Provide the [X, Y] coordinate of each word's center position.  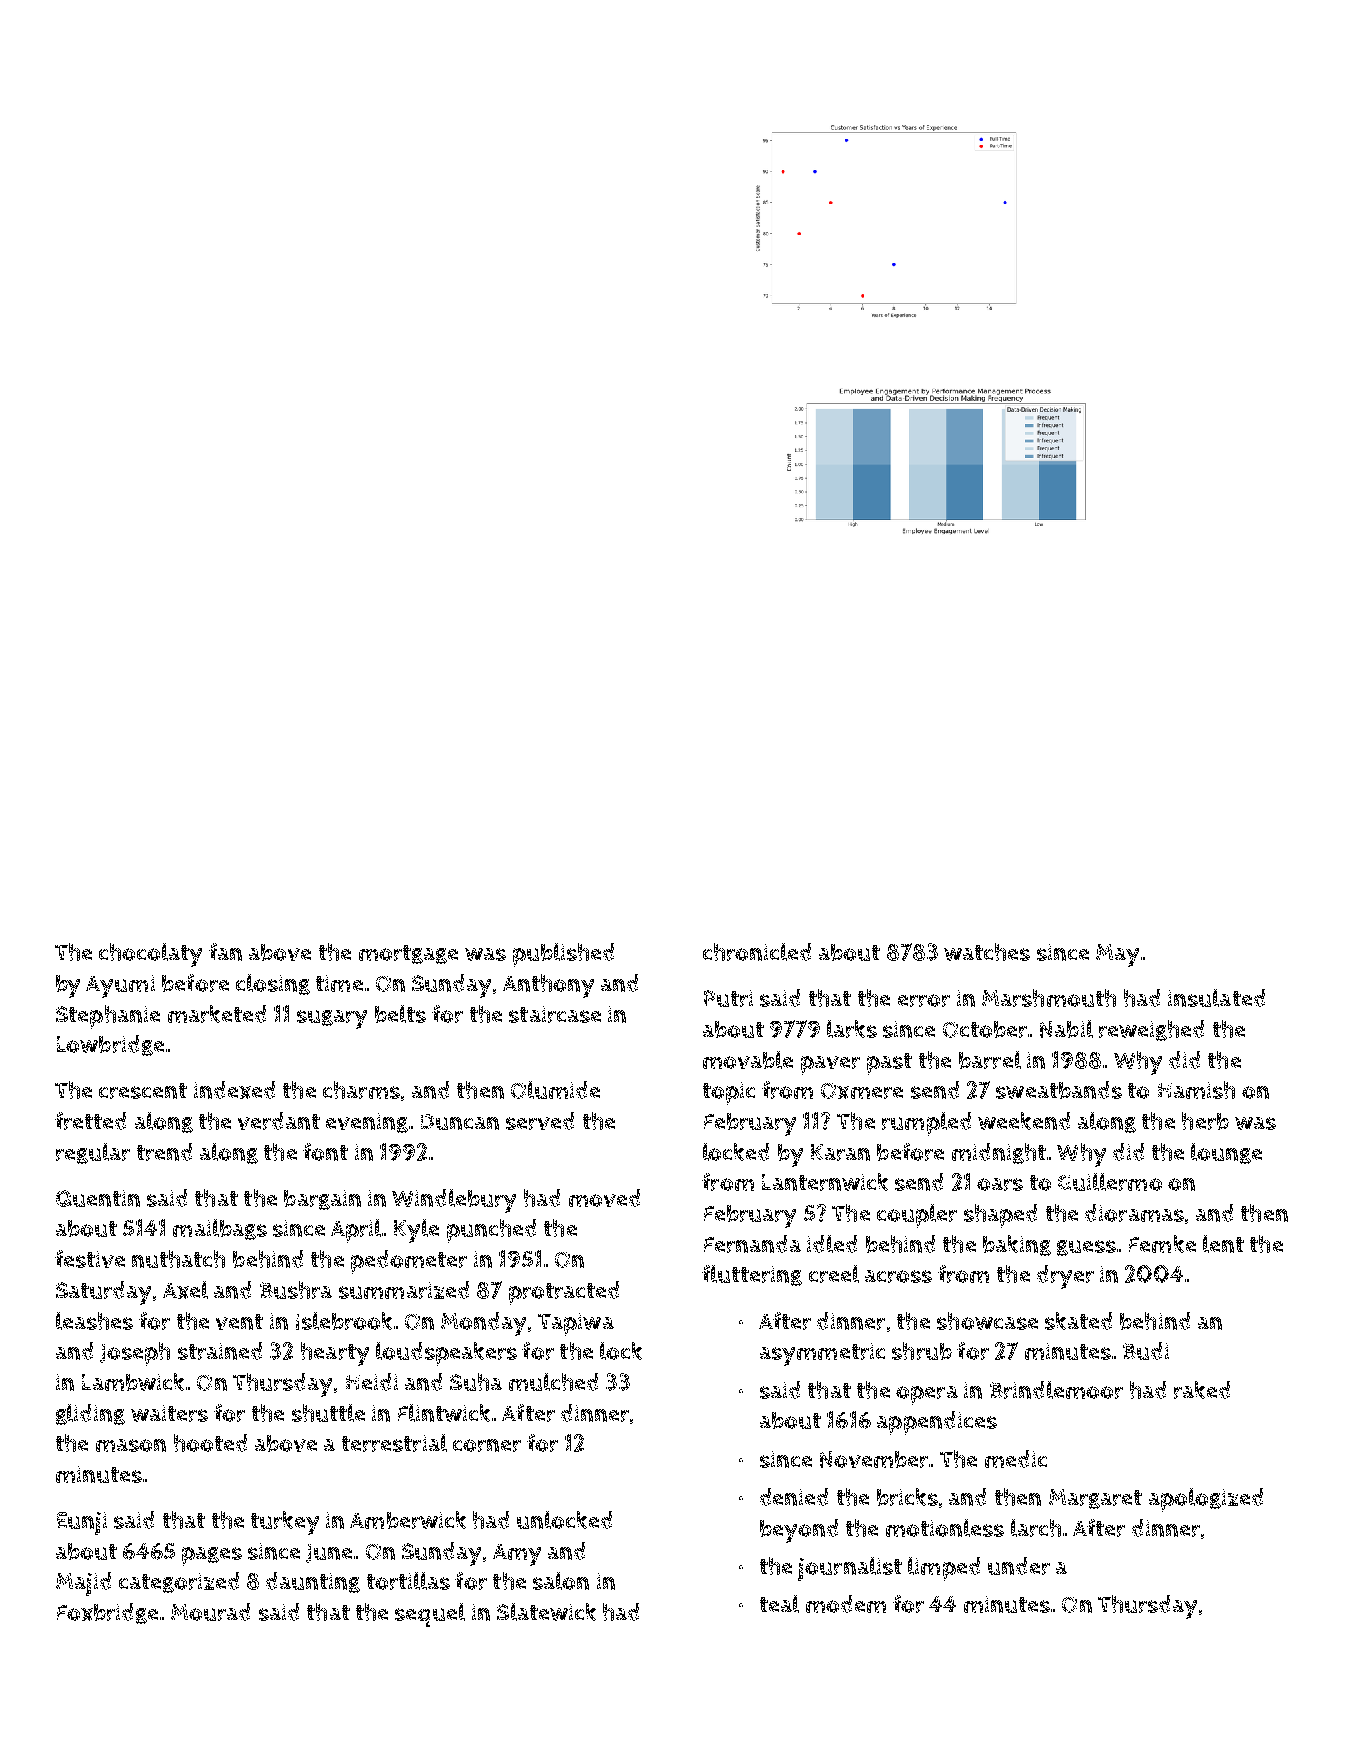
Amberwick [408, 1520]
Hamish [1196, 1090]
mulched [553, 1382]
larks [852, 1029]
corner [487, 1445]
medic [1016, 1459]
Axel [185, 1290]
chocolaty [150, 955]
